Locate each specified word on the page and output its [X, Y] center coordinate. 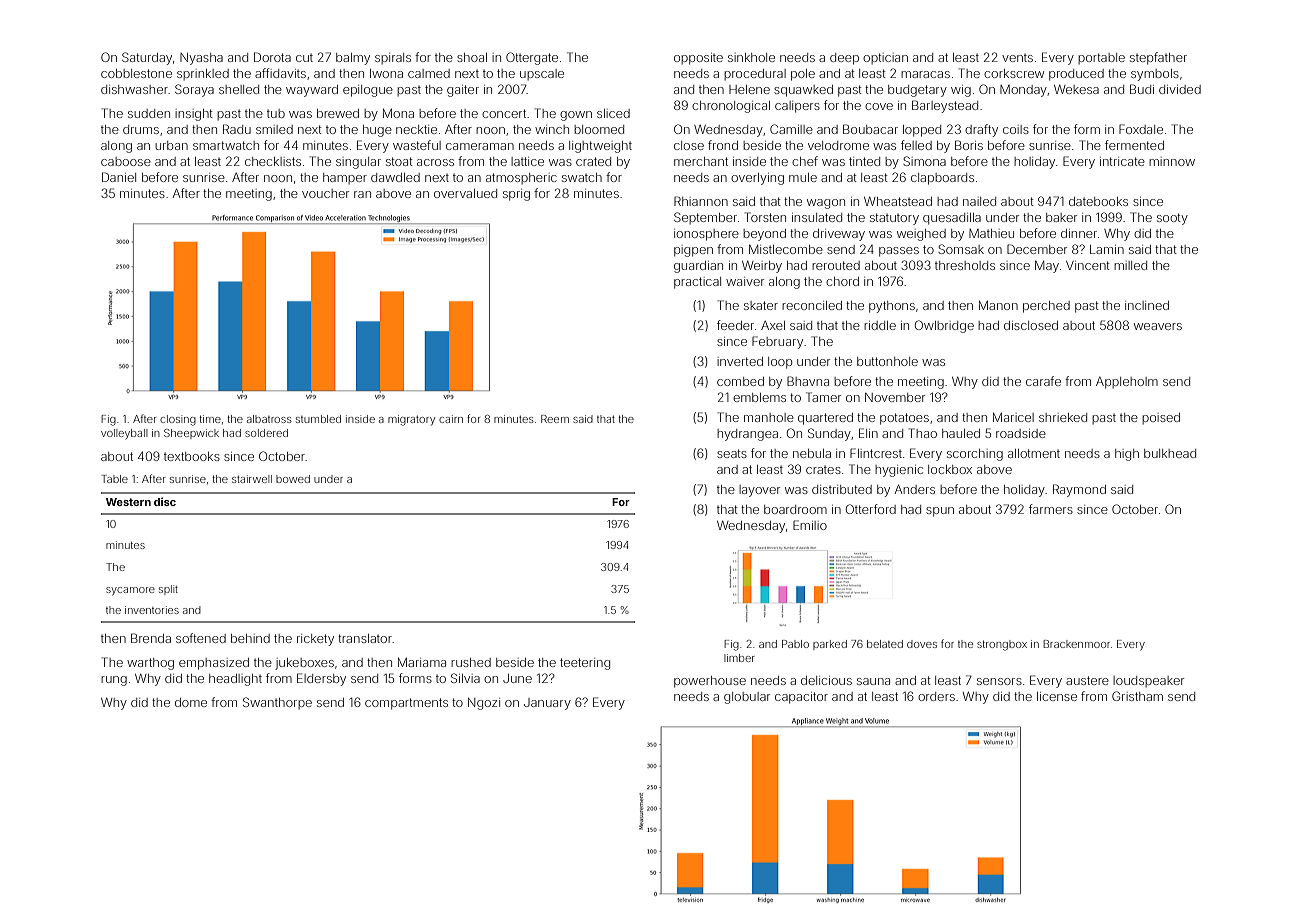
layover [759, 491]
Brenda [151, 638]
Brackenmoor [1076, 644]
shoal [472, 57]
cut [304, 58]
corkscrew [1014, 73]
